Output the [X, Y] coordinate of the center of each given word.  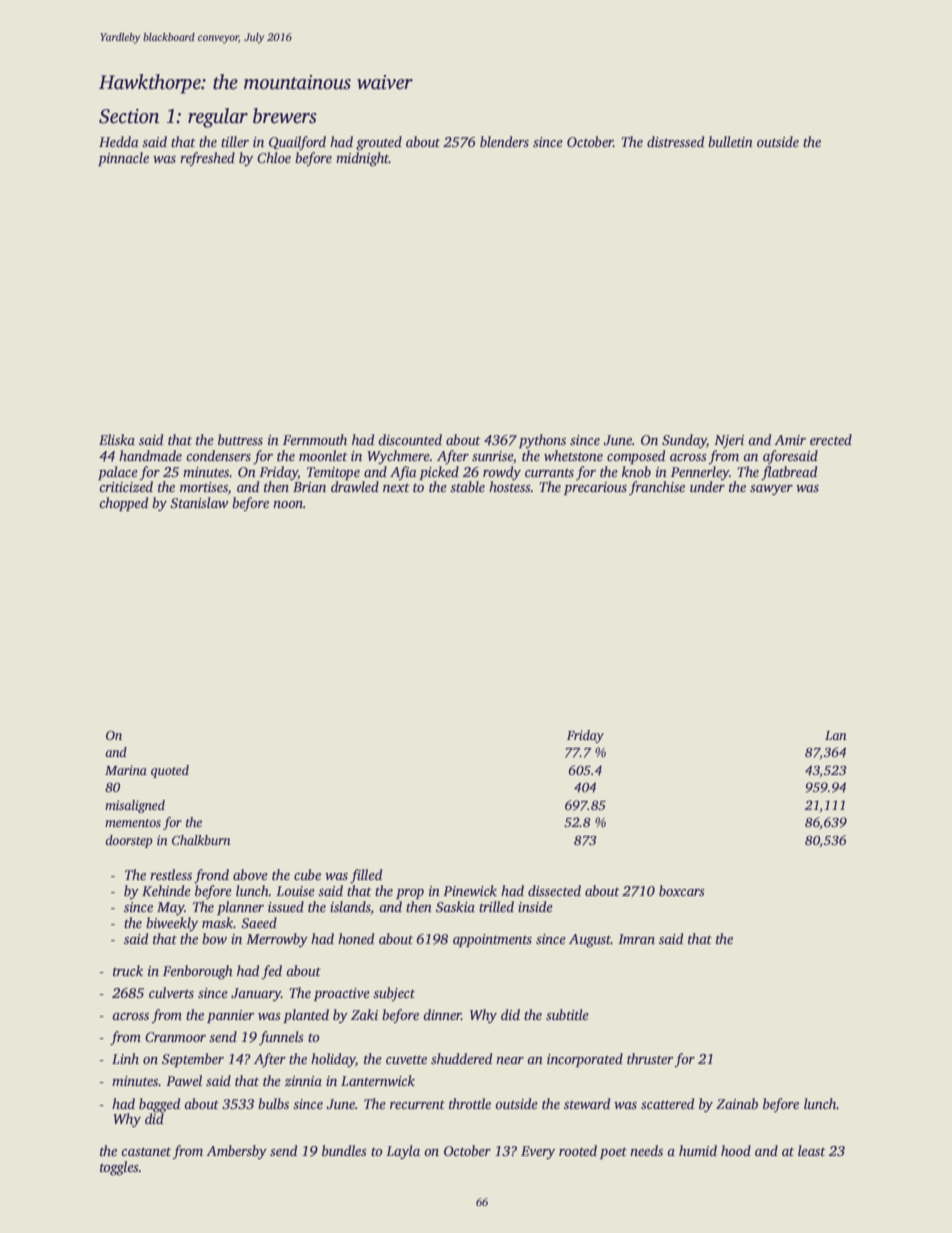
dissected [554, 890]
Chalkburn [201, 840]
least [812, 1150]
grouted [379, 143]
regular [218, 118]
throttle [470, 1103]
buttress [240, 439]
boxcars [682, 890]
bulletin [730, 141]
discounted [410, 439]
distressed [675, 141]
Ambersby [236, 1152]
